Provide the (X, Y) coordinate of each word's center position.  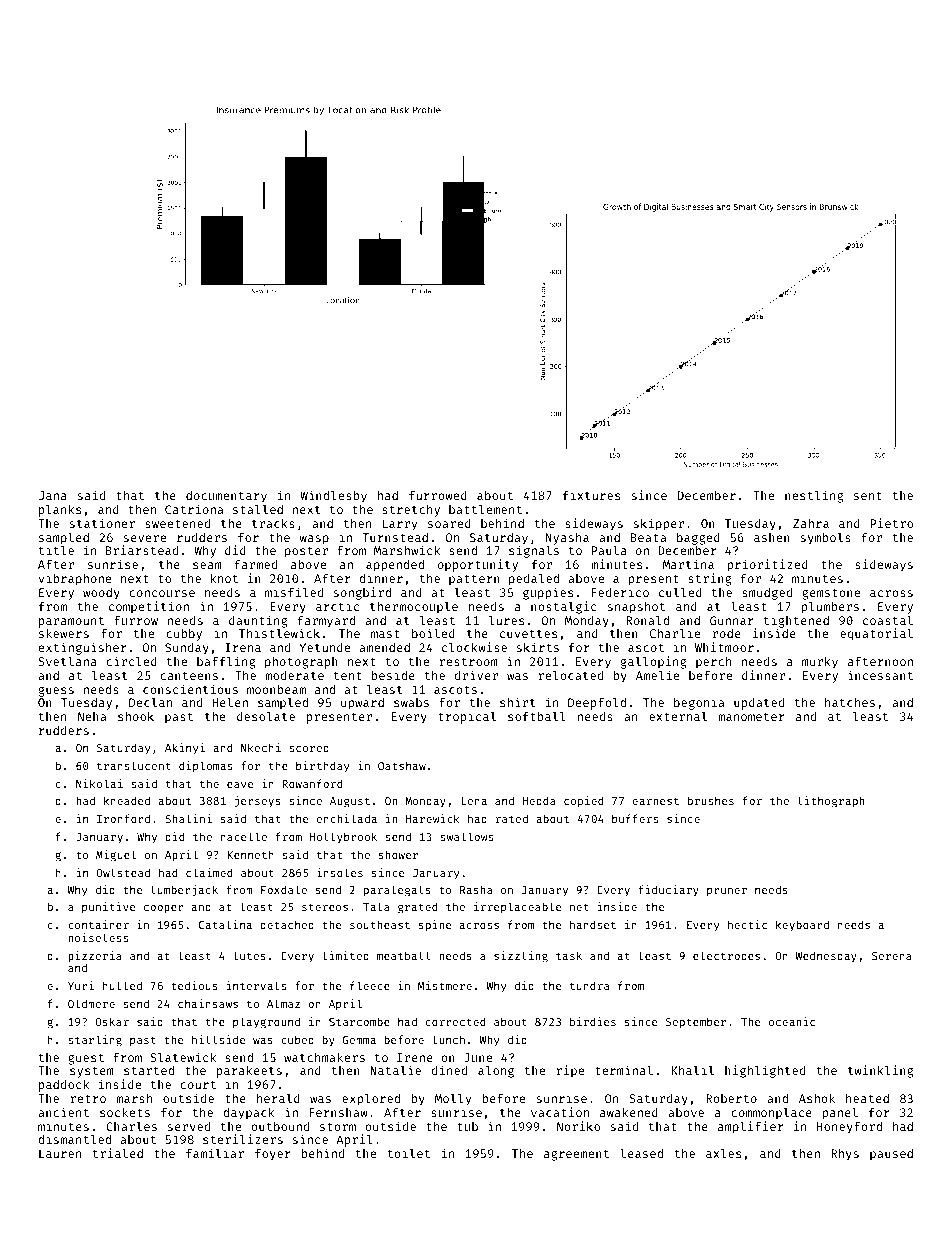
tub (467, 1126)
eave (240, 785)
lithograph (830, 802)
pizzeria (95, 956)
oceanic (792, 1021)
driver (476, 675)
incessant (880, 675)
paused (891, 1155)
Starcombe (359, 1021)
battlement (485, 509)
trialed (118, 1153)
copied (583, 802)
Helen (230, 702)
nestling (814, 496)
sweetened (177, 523)
